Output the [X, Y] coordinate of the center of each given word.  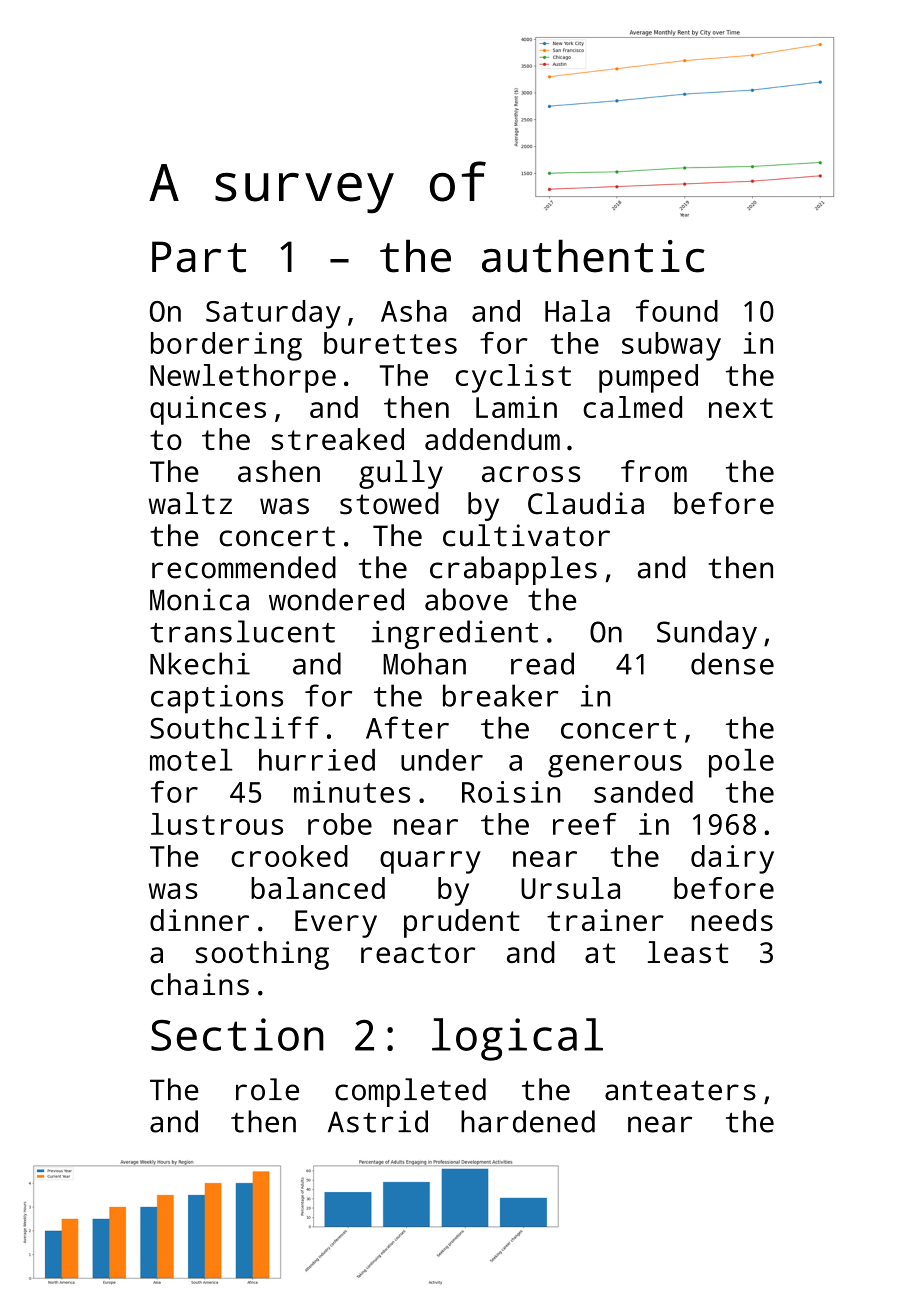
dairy [732, 859]
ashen [279, 471]
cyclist [513, 378]
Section [237, 1034]
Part [199, 257]
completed [410, 1092]
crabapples [513, 570]
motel [191, 760]
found [677, 310]
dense [732, 663]
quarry [430, 862]
